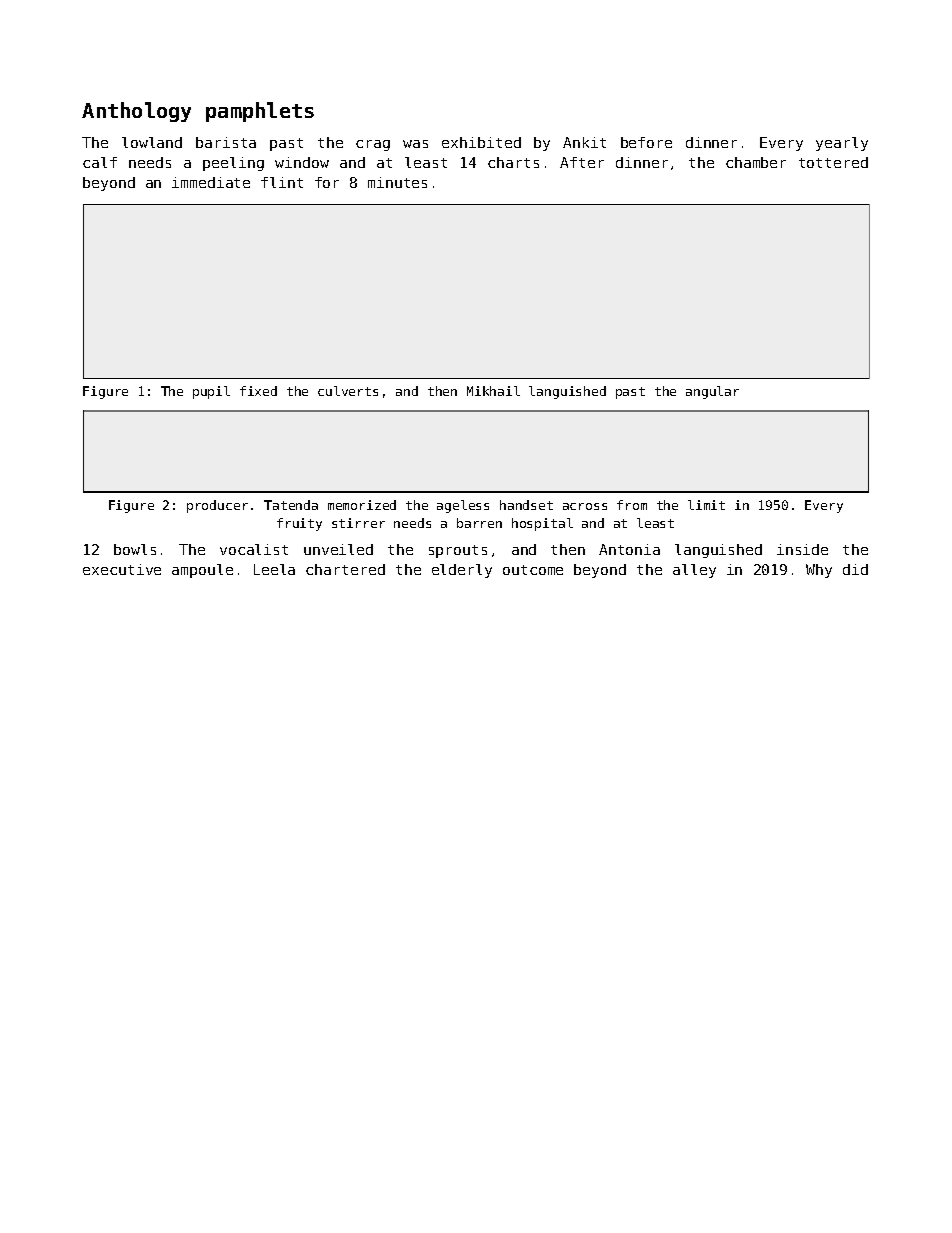  I want to click on Mikhail, so click(493, 391).
